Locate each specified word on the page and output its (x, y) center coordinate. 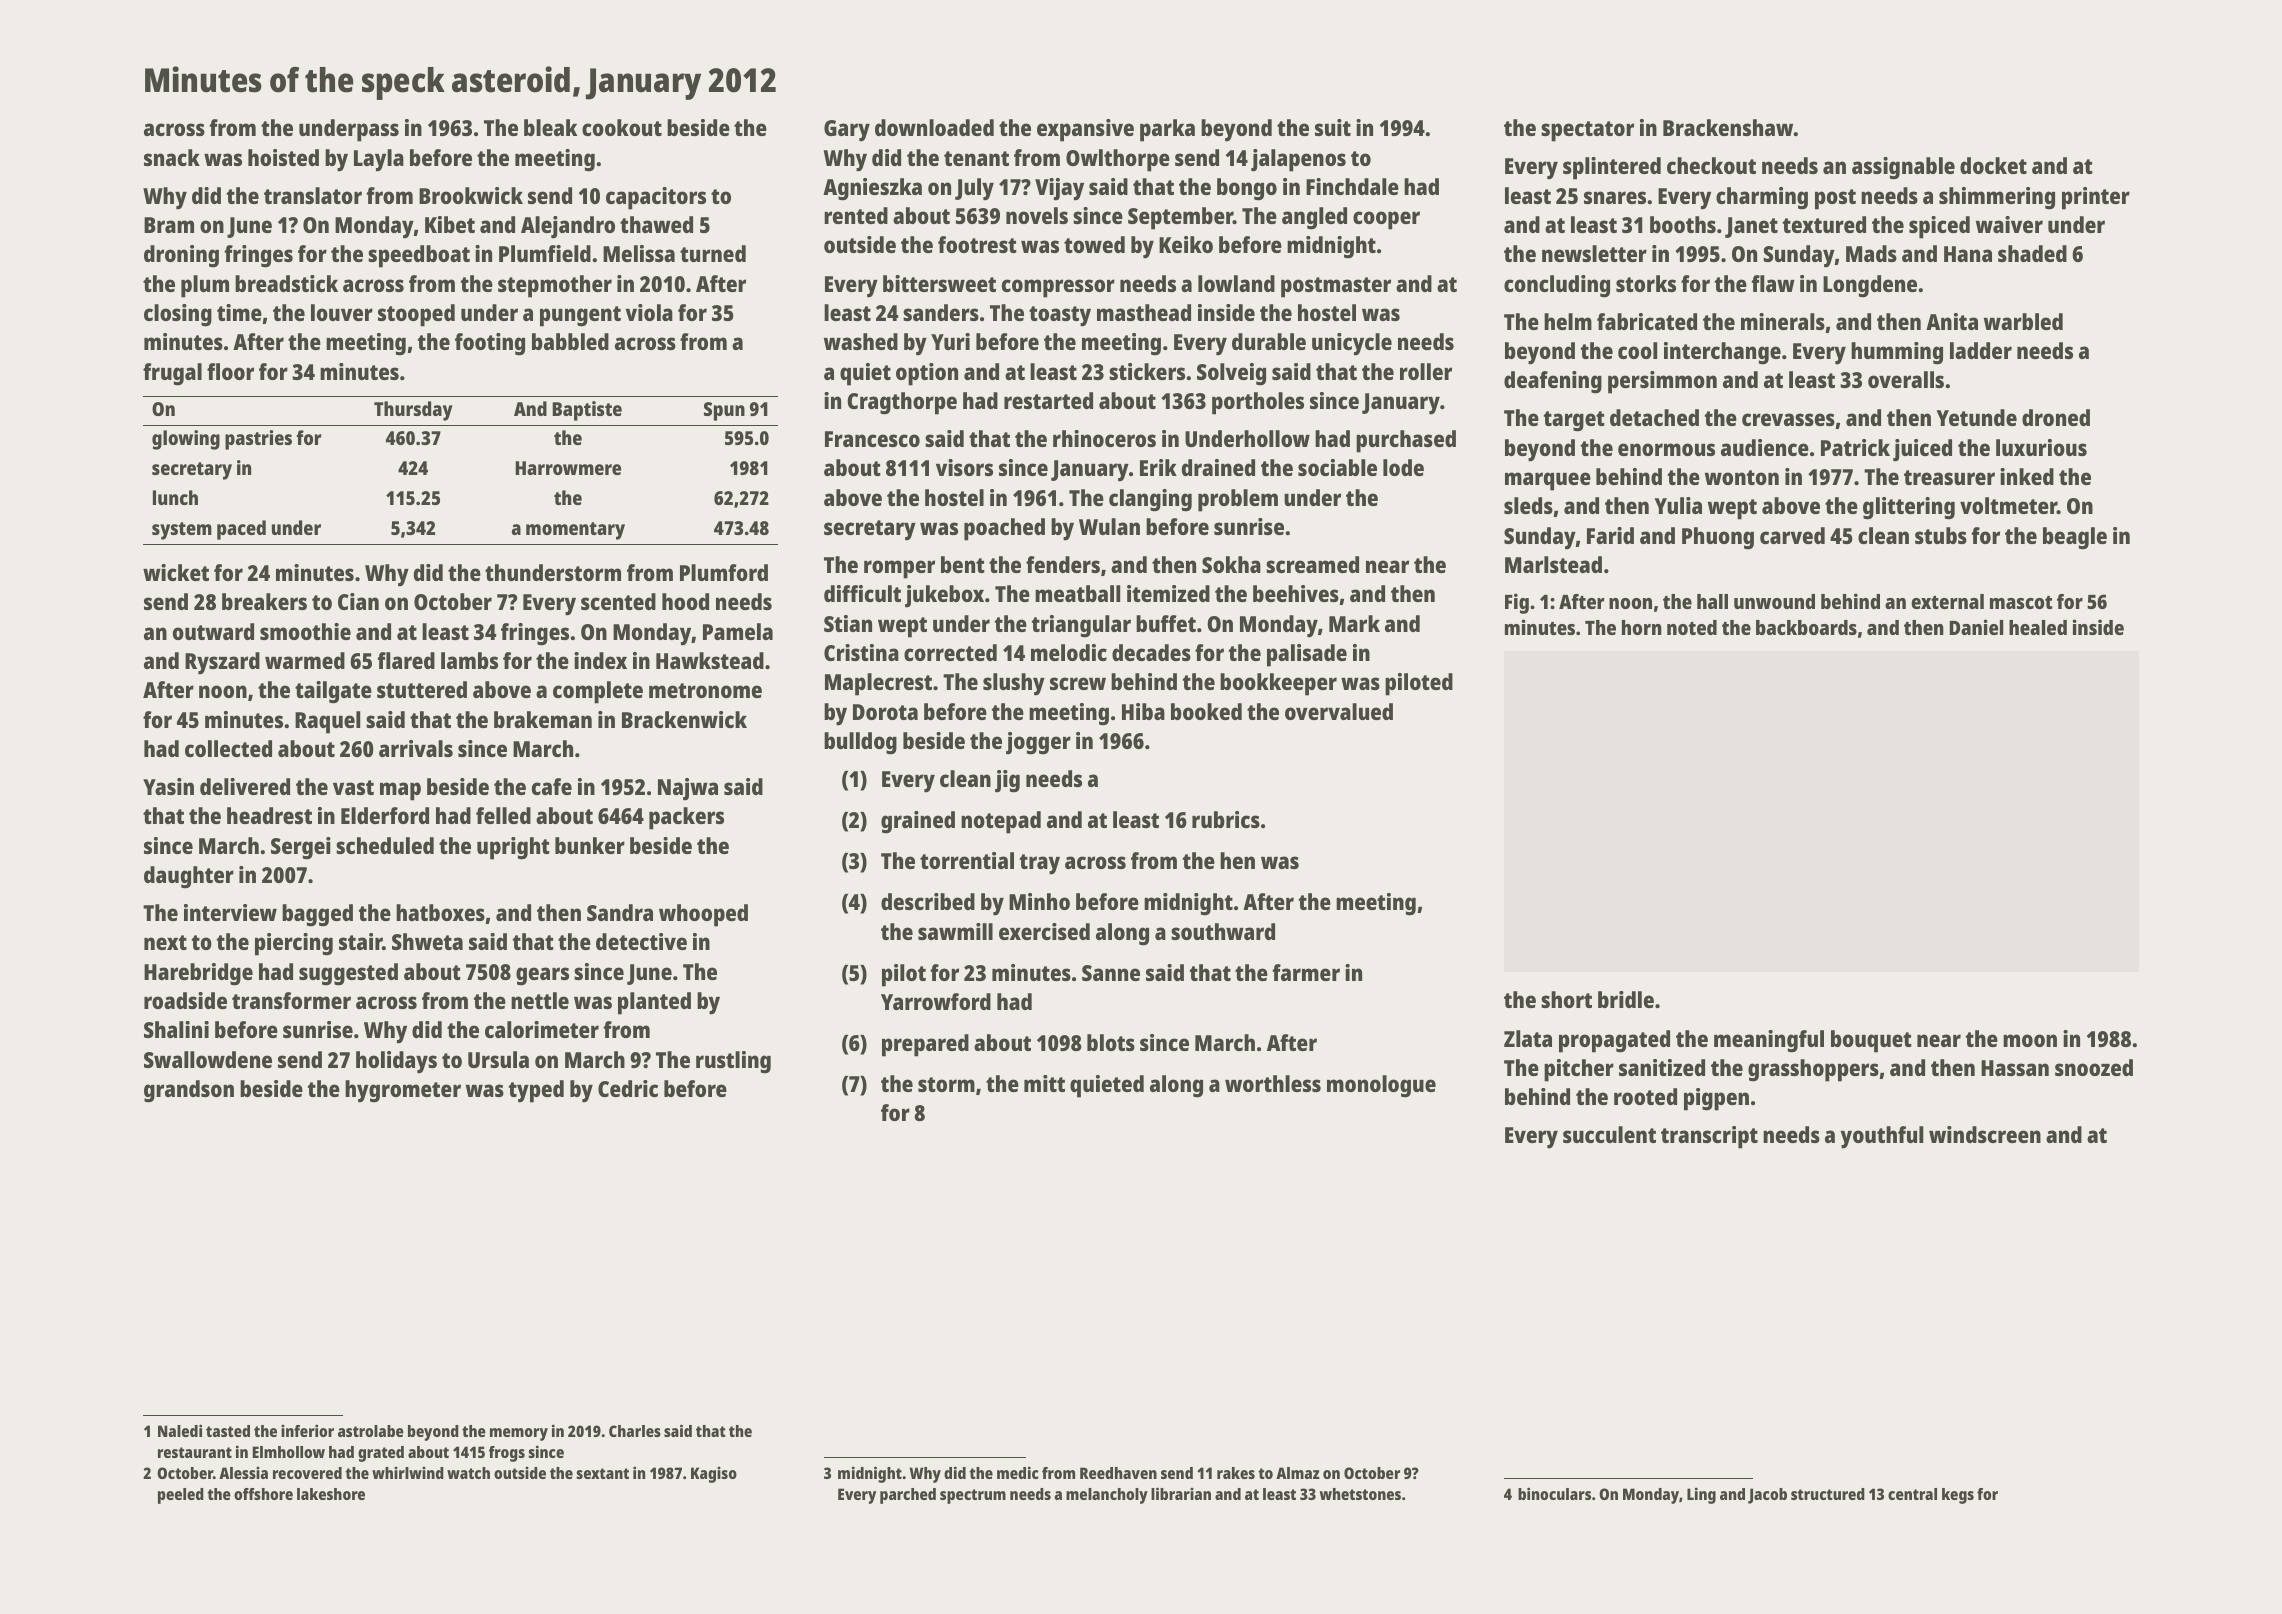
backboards (1806, 627)
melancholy (1107, 1496)
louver (342, 312)
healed (2038, 627)
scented (618, 601)
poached (1004, 529)
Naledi (180, 1430)
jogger (1038, 743)
